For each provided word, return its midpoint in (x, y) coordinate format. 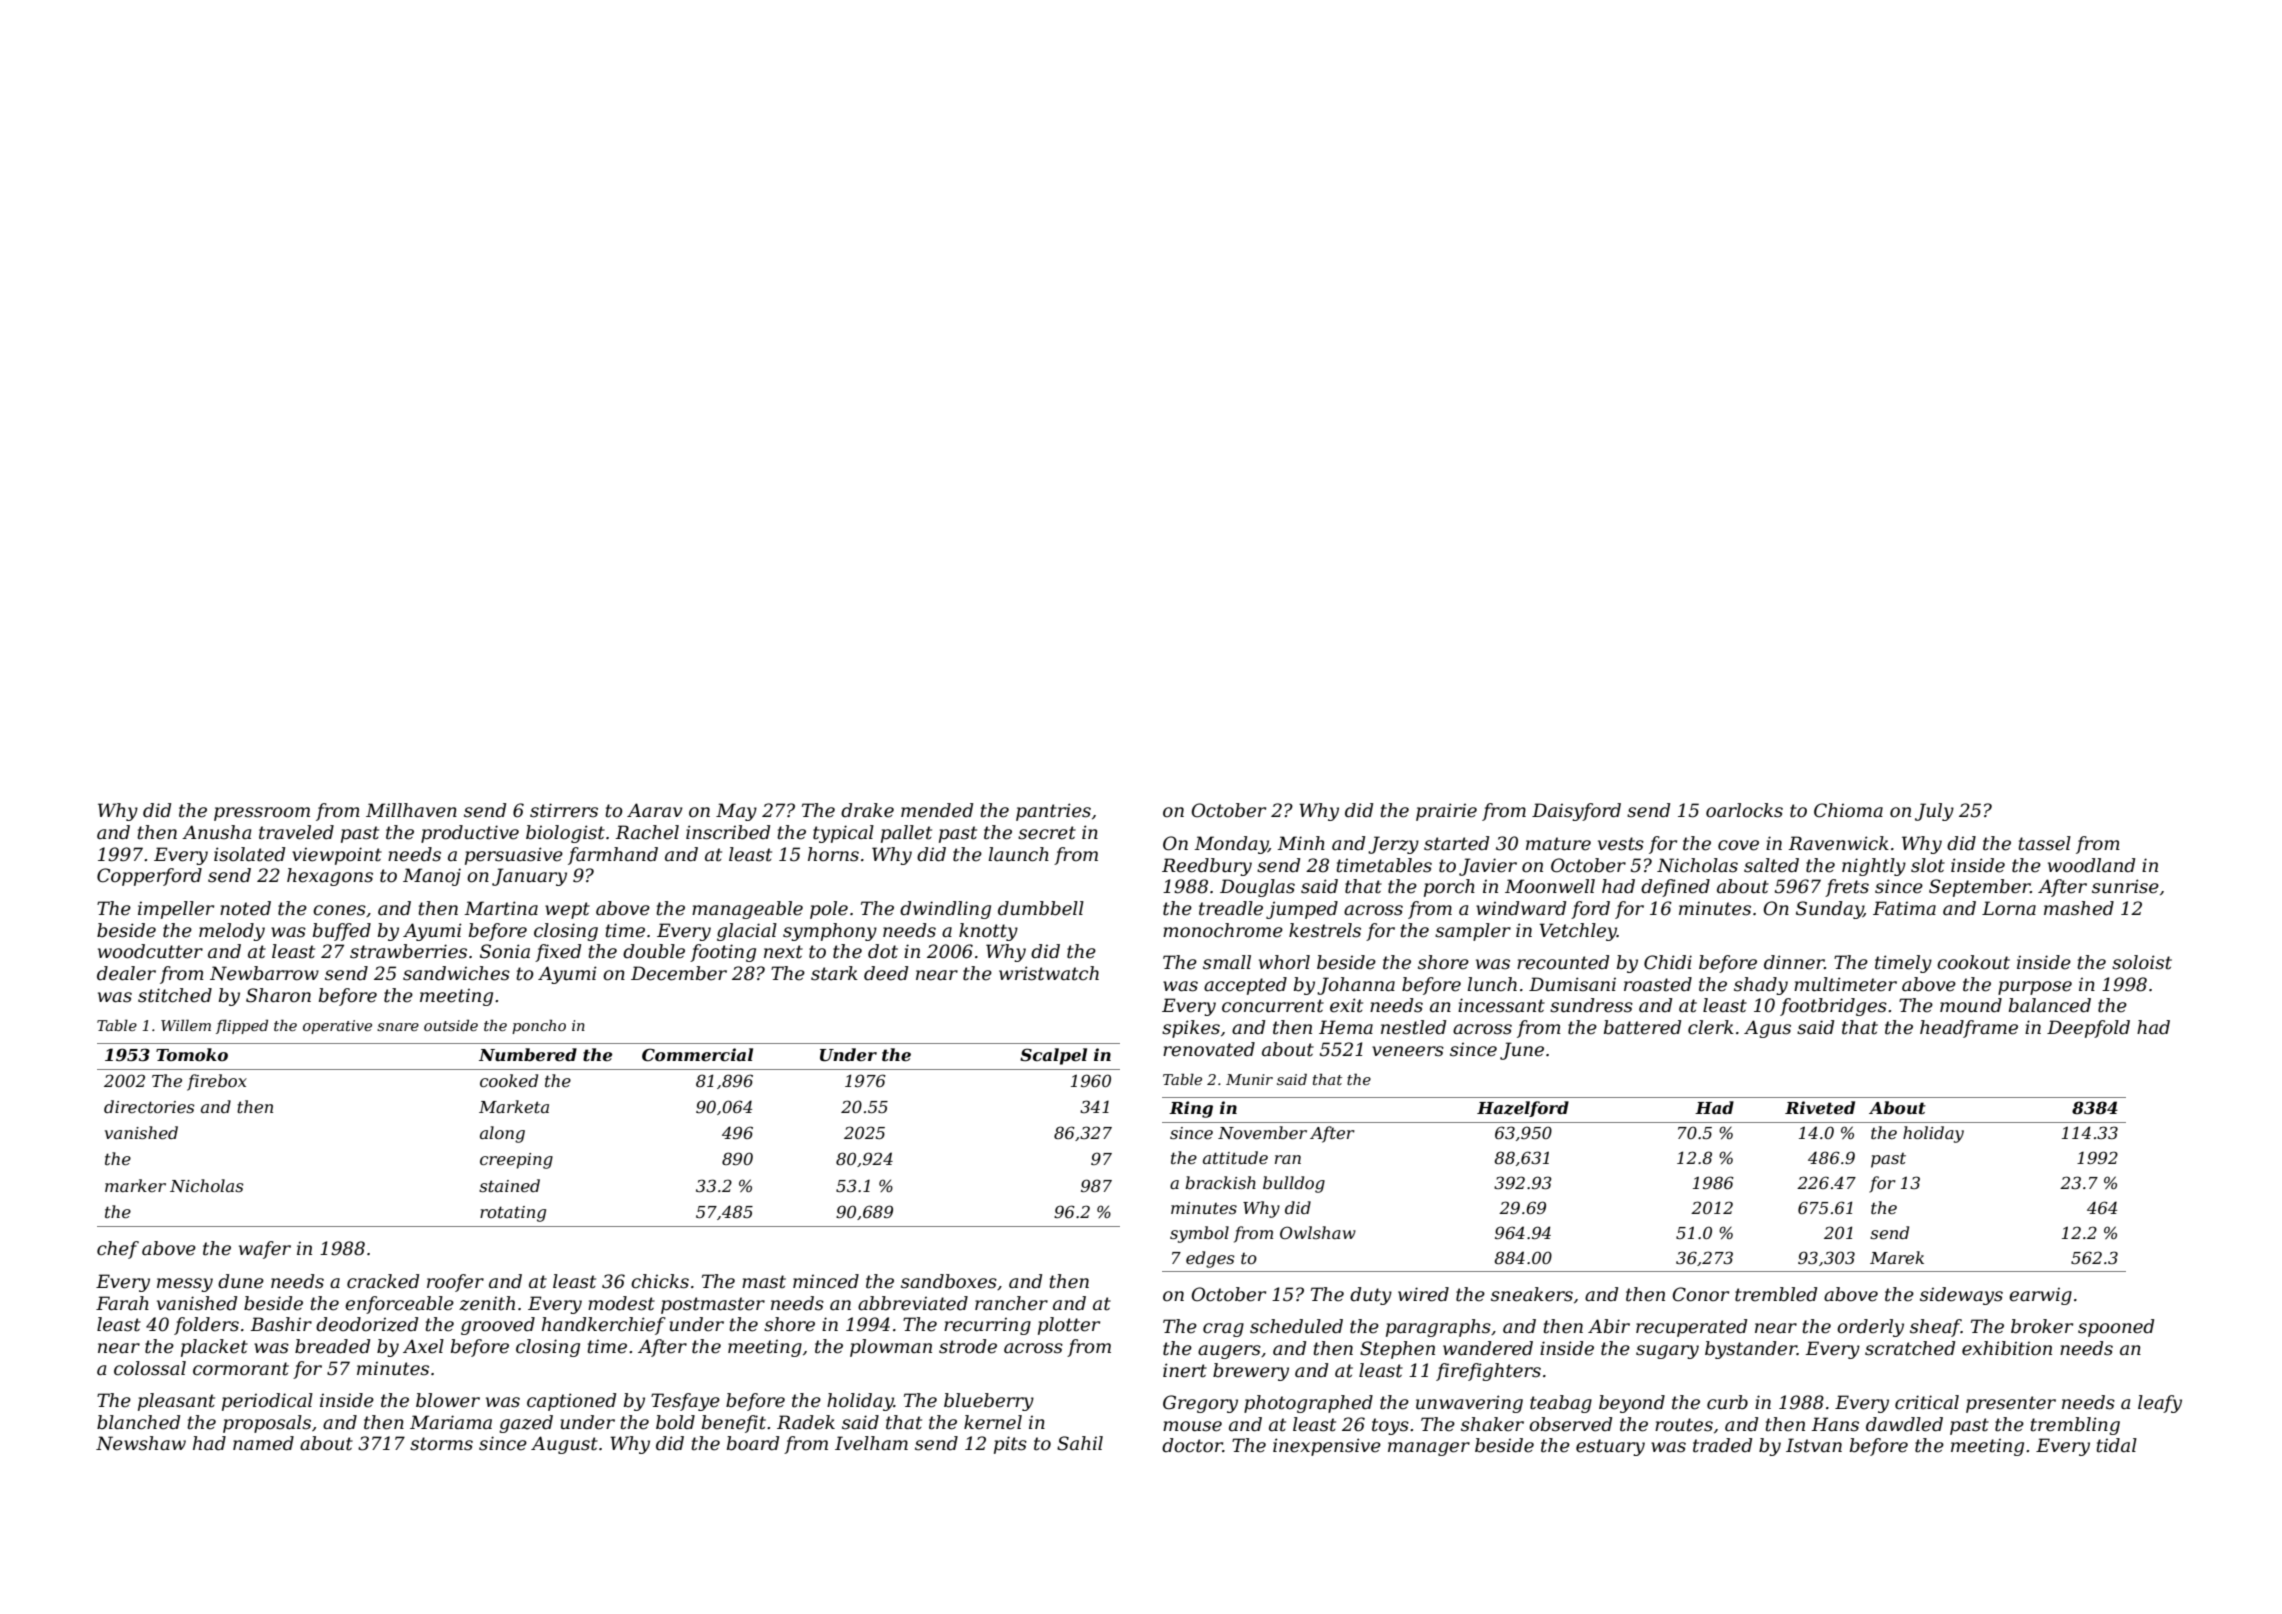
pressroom (262, 814)
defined (1675, 888)
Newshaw (141, 1443)
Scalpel (1053, 1056)
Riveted (1820, 1107)
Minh (1301, 843)
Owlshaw (1318, 1232)
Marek (1897, 1257)
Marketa (514, 1106)
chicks (660, 1281)
